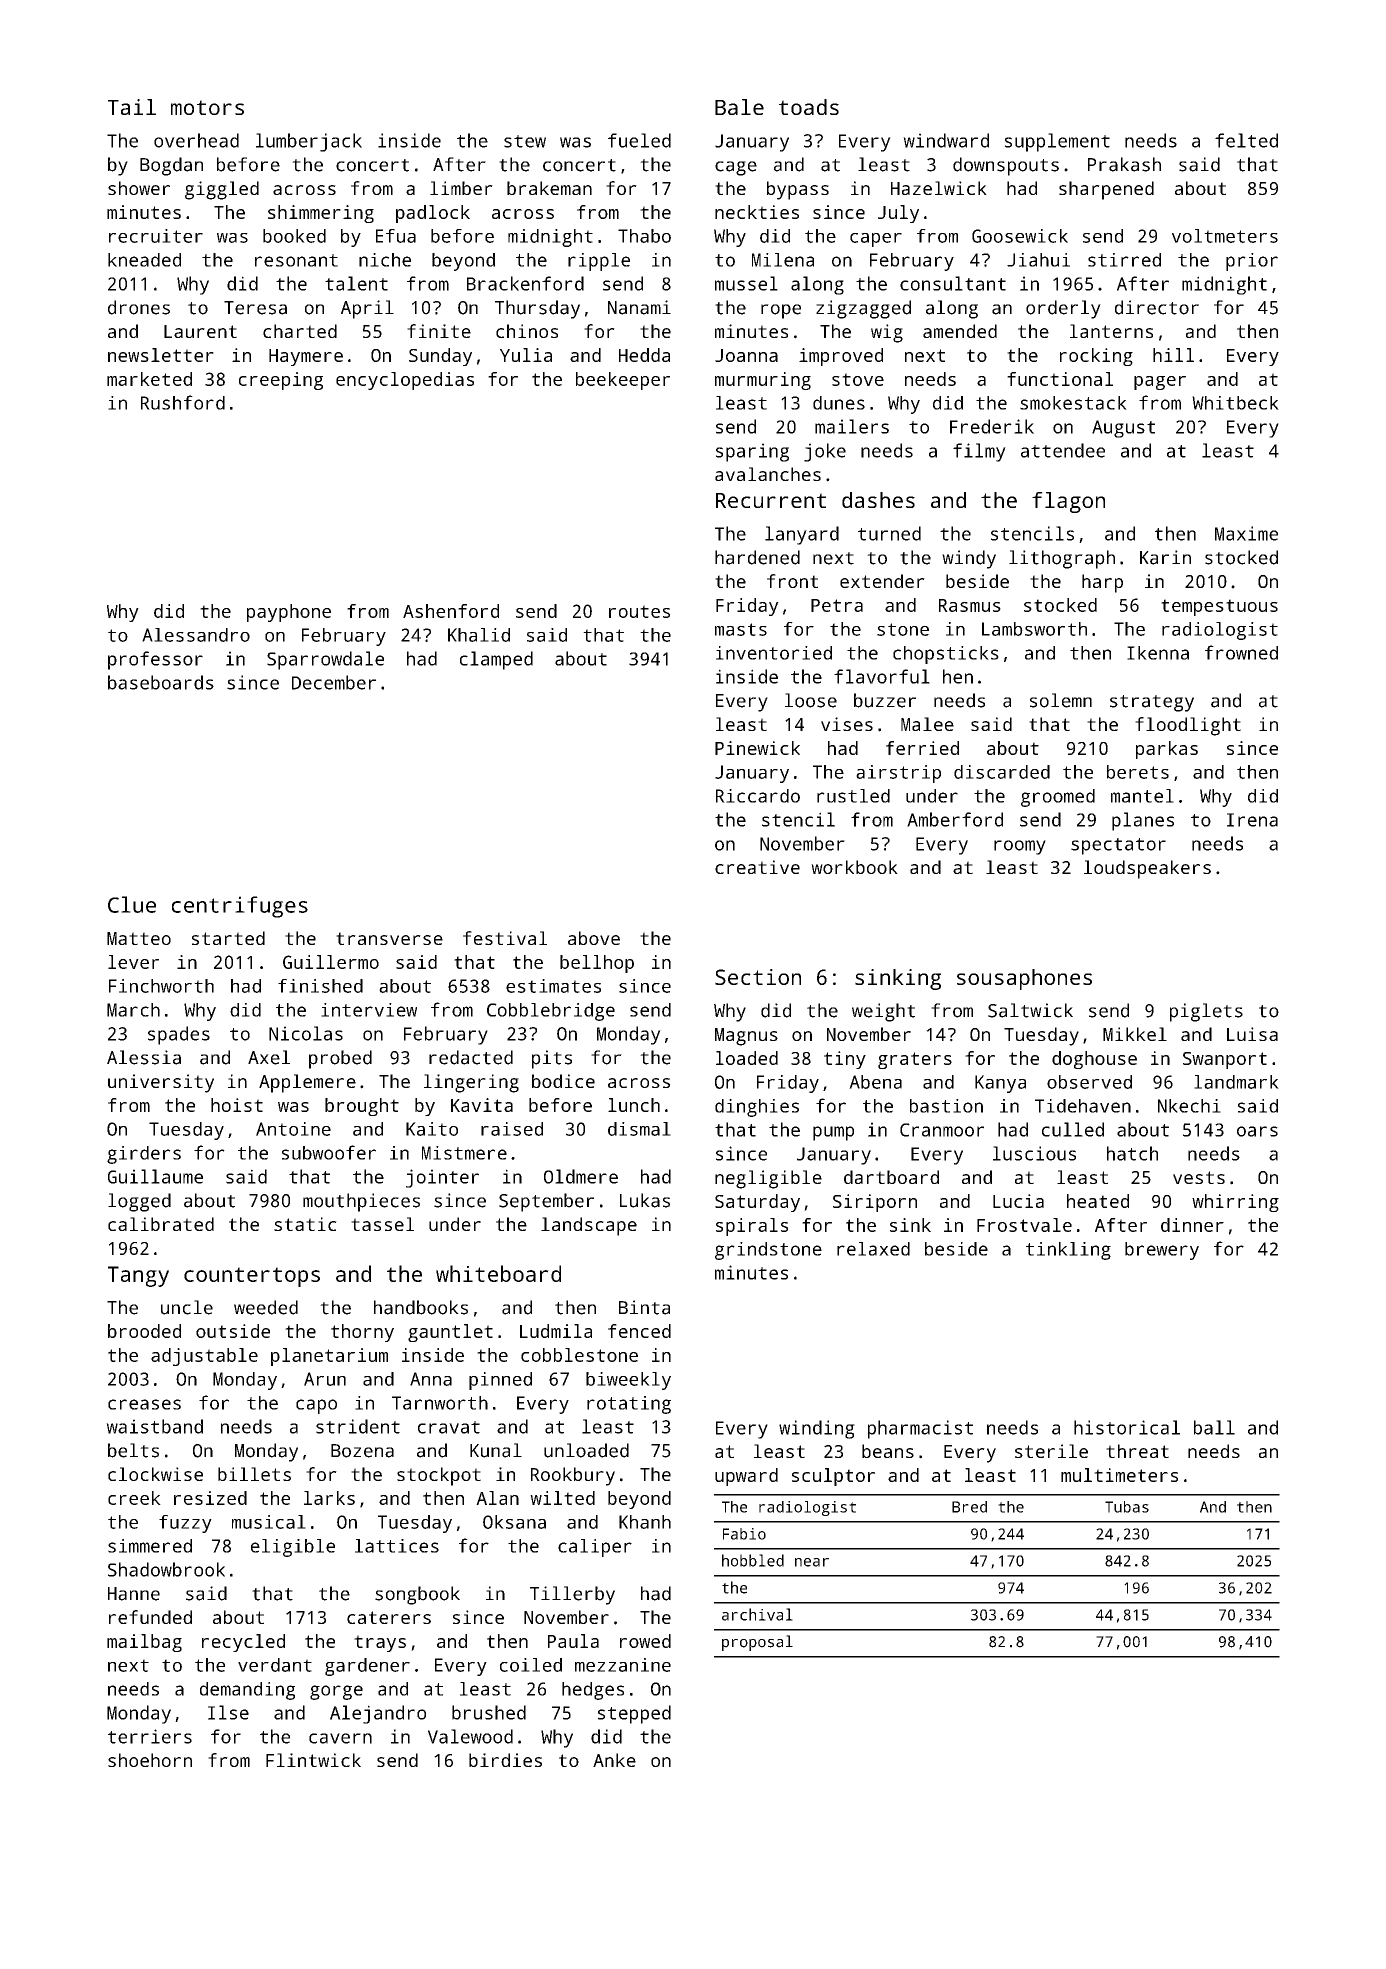 The height and width of the image is (1969, 1386). I want to click on downspouts, so click(1006, 166).
